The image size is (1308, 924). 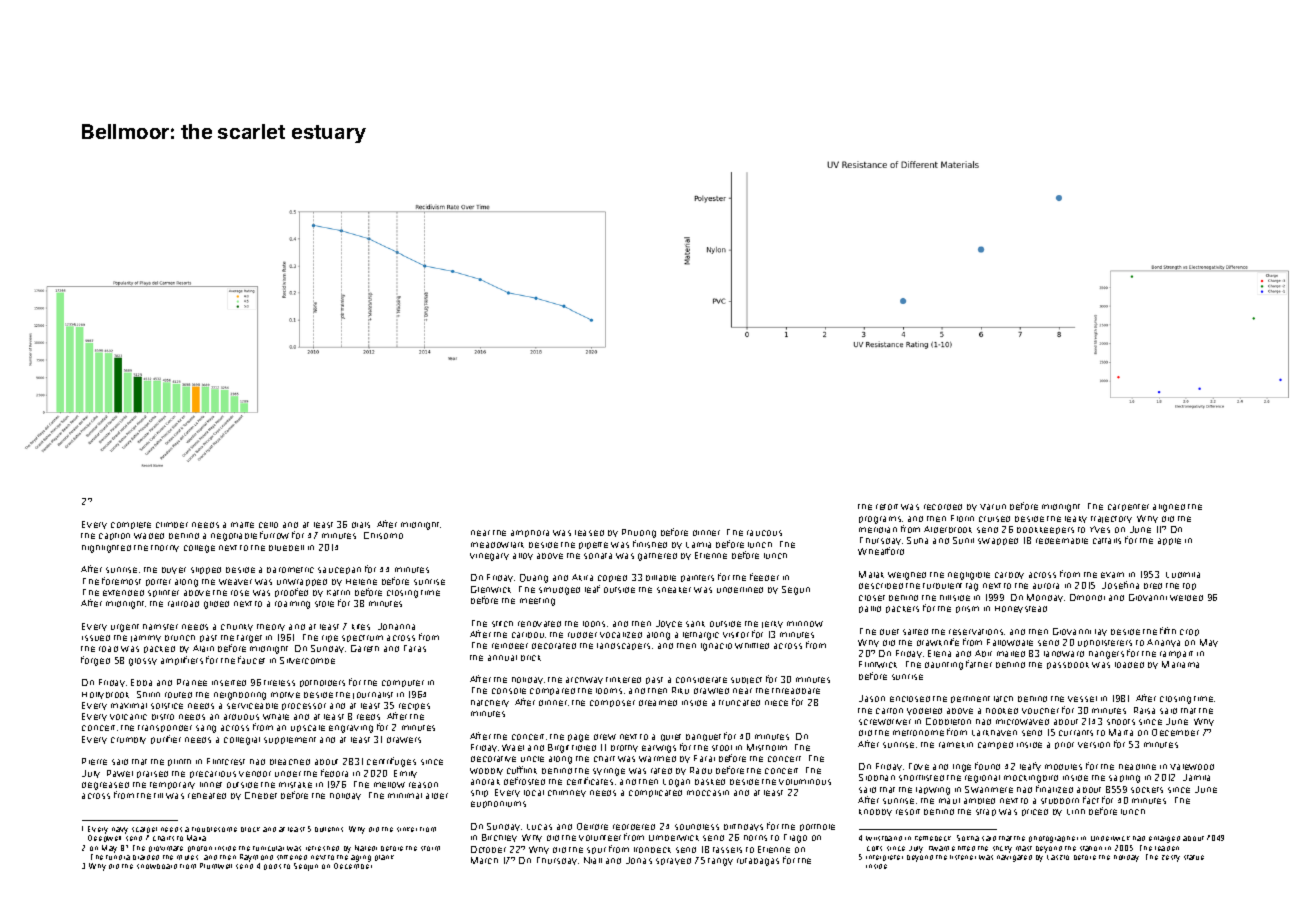 I want to click on Plumwell, so click(x=216, y=866).
